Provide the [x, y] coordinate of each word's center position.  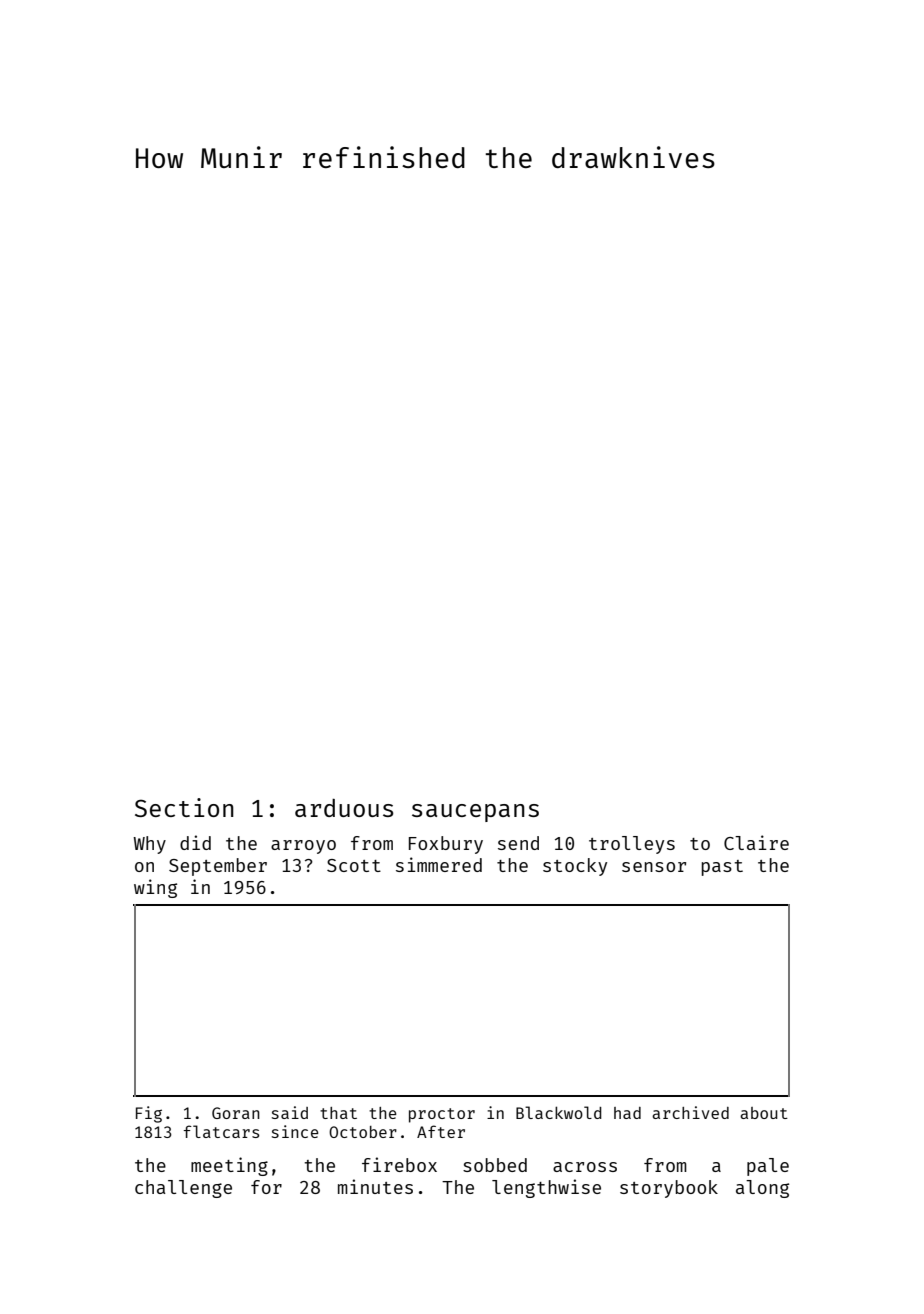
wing [155, 888]
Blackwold [559, 1112]
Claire [756, 842]
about [764, 1113]
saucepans [475, 813]
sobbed [495, 1165]
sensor [654, 867]
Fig [149, 1114]
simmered [439, 864]
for [266, 1187]
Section [184, 807]
